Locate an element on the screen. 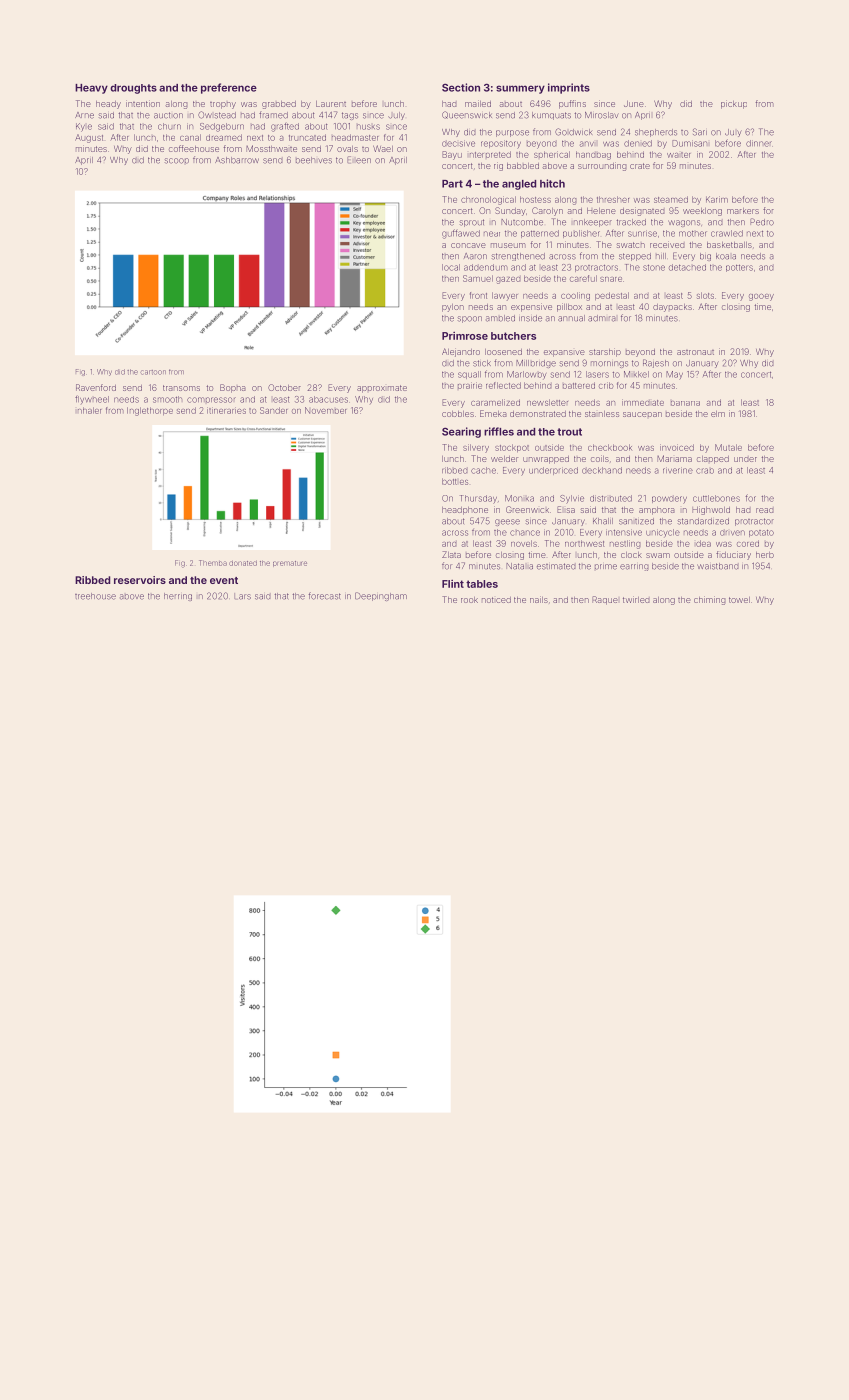 This screenshot has height=1400, width=849. local is located at coordinates (451, 267).
